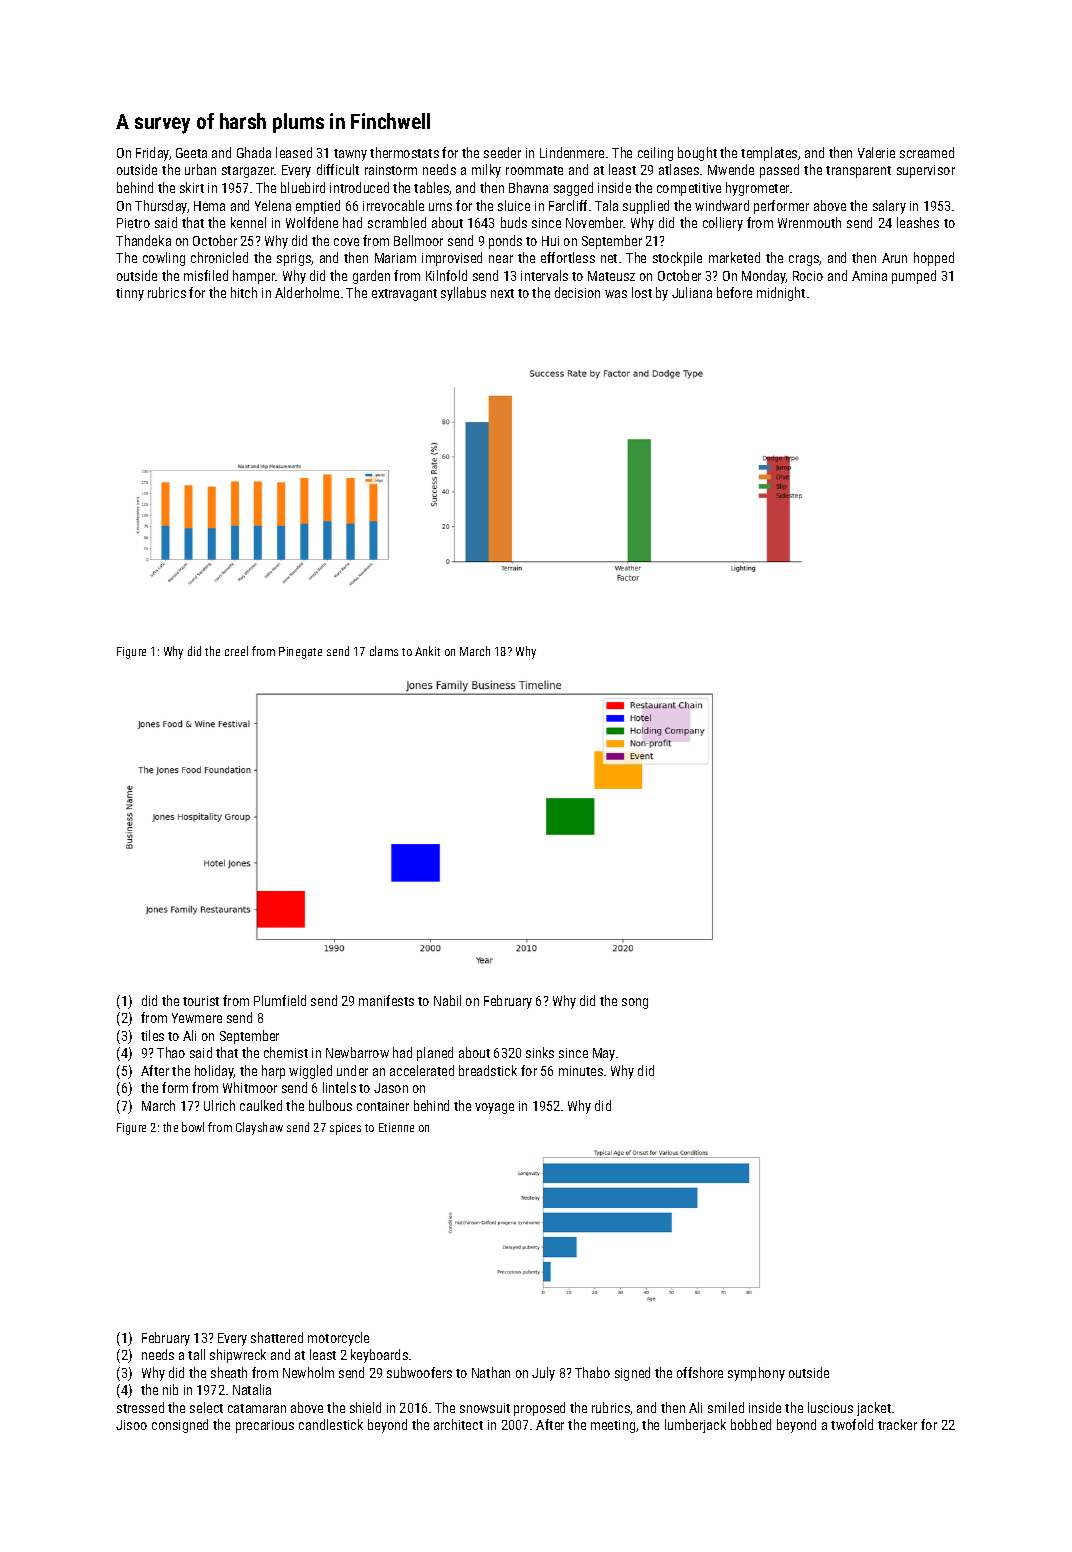 This screenshot has height=1552, width=1072. I want to click on skirt, so click(192, 187).
